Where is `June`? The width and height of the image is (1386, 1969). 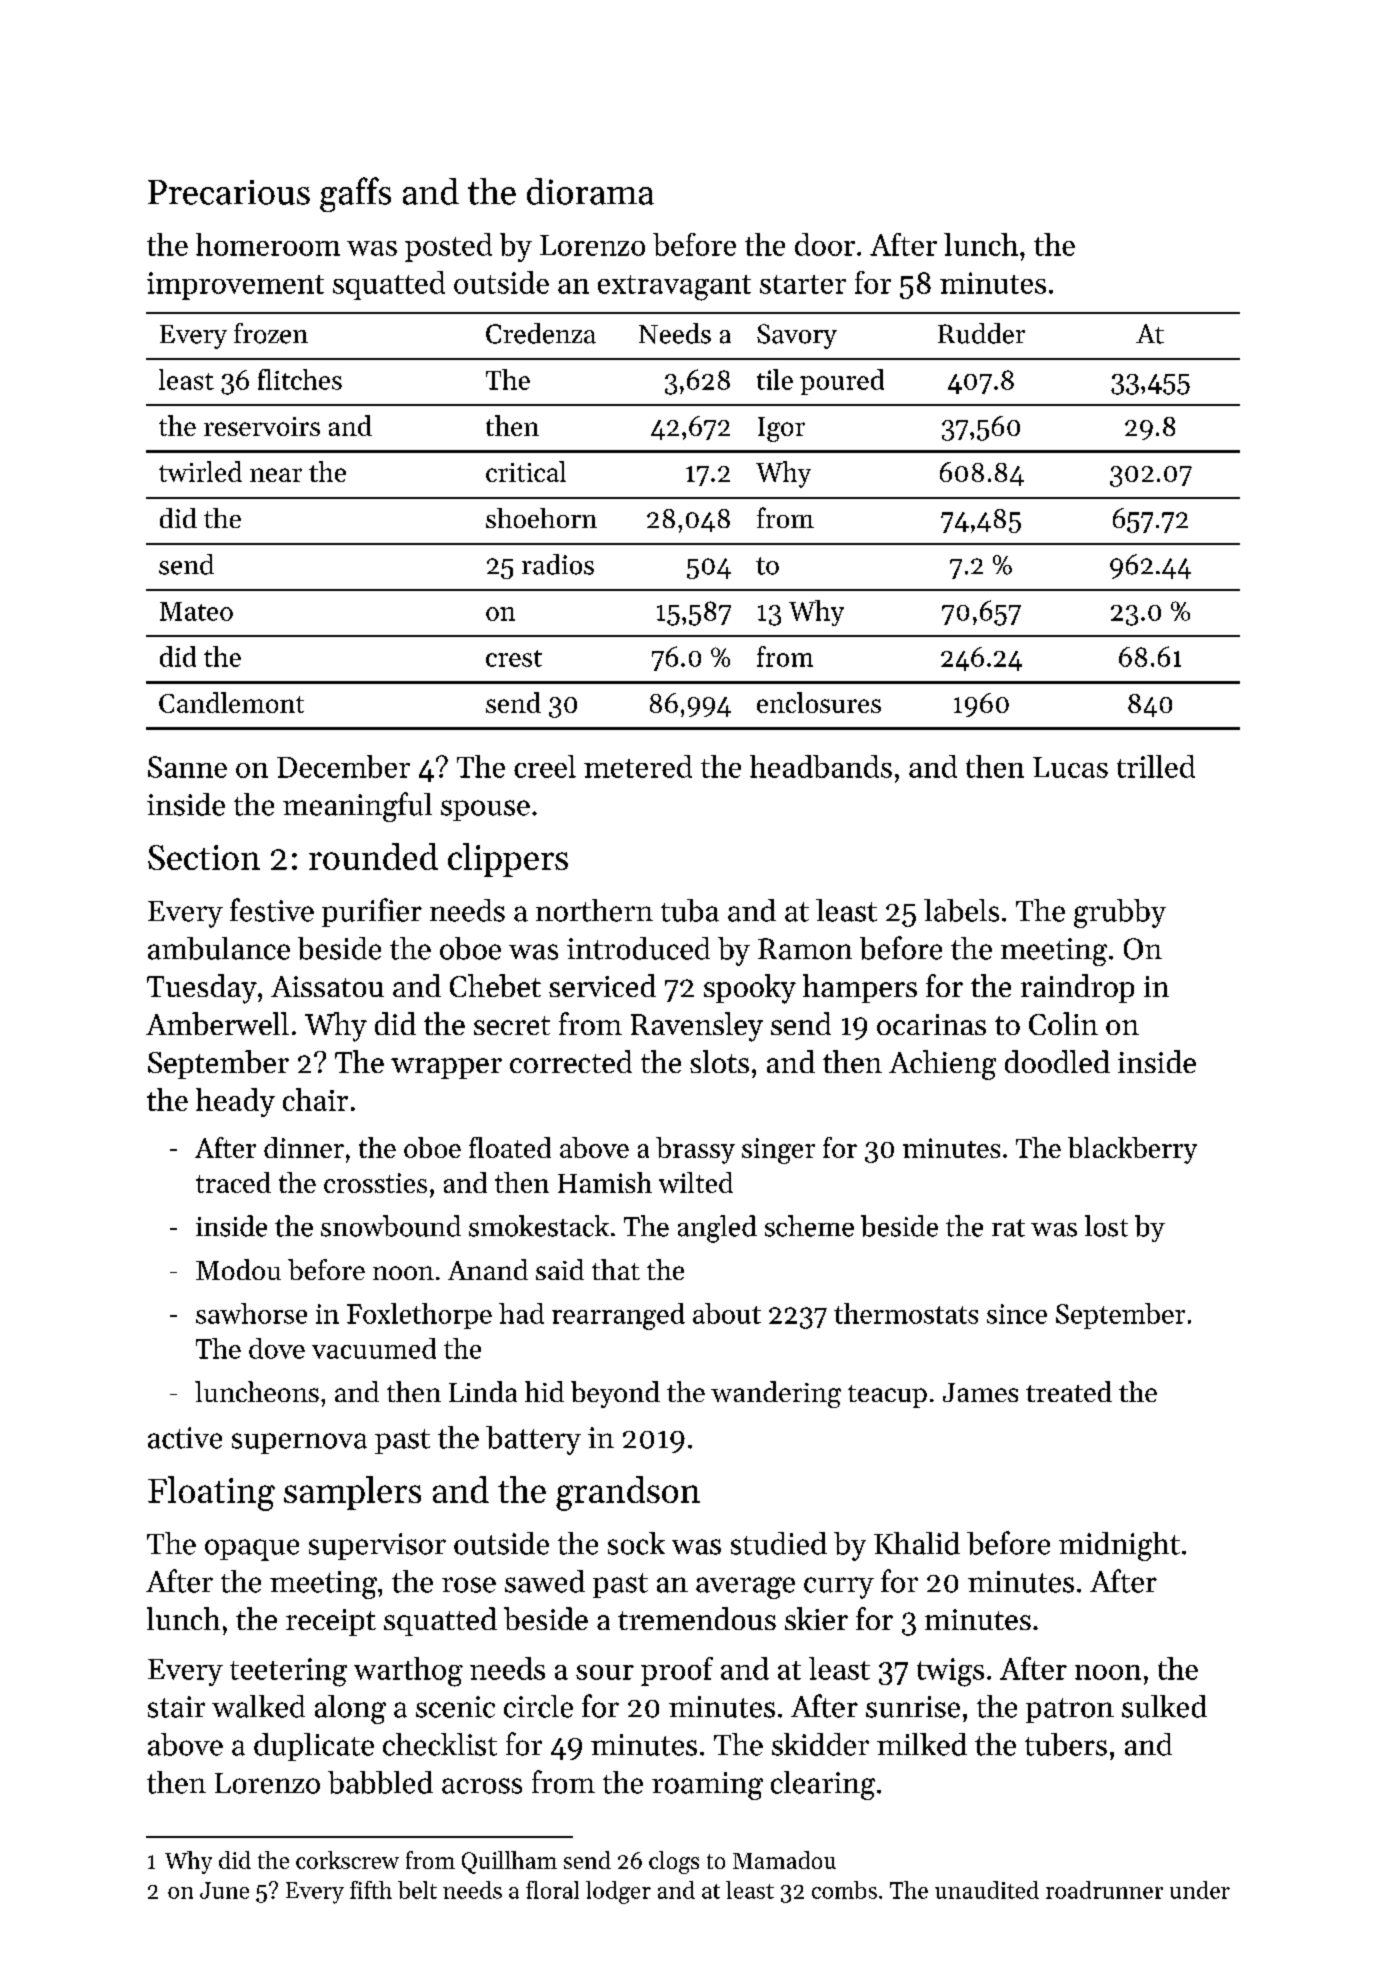
June is located at coordinates (224, 1890).
